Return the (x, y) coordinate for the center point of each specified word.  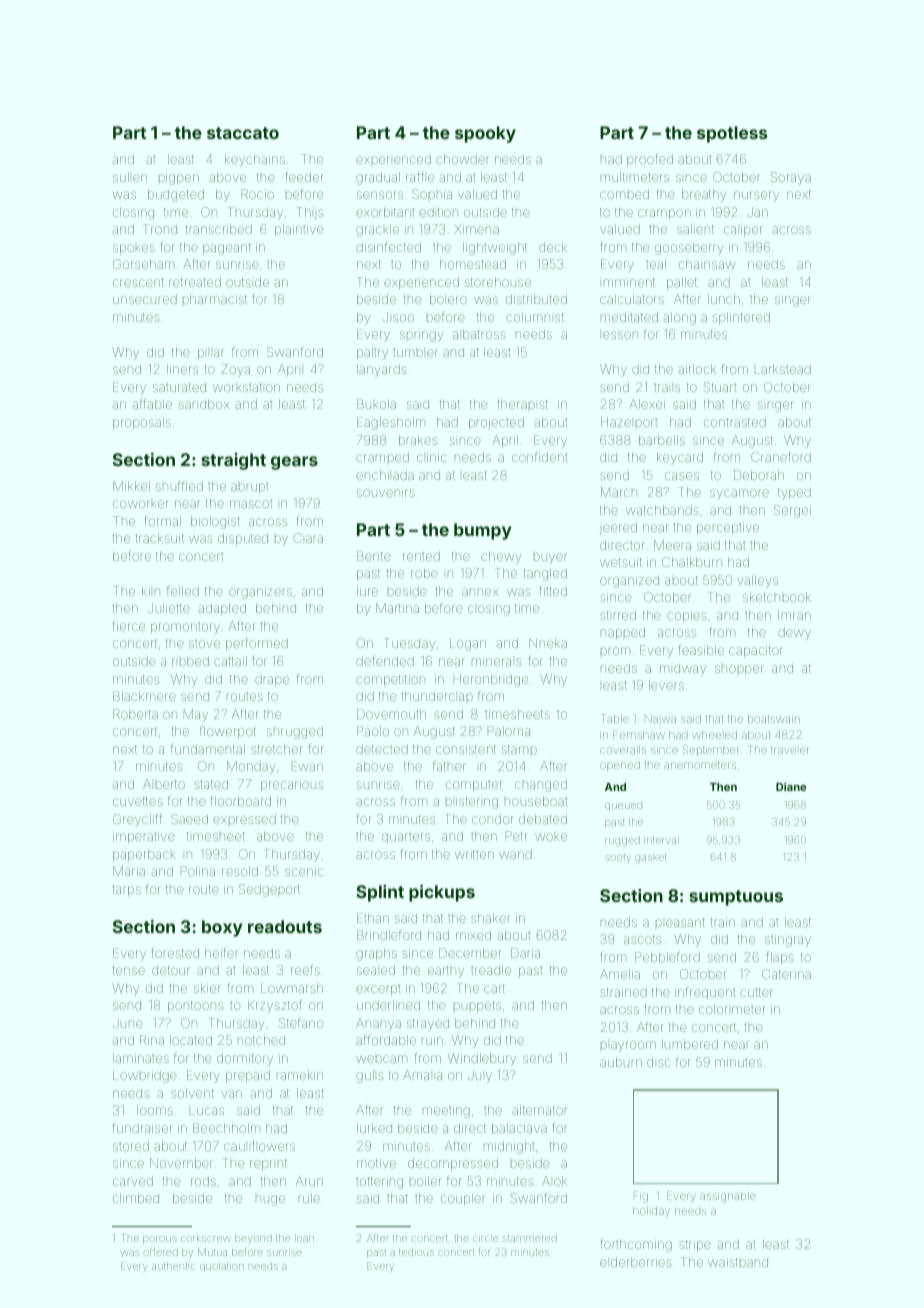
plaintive (299, 230)
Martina (397, 608)
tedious (416, 1252)
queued (623, 807)
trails (667, 388)
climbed (136, 1198)
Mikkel (131, 486)
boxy (222, 928)
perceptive (728, 528)
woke (551, 837)
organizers (260, 592)
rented (421, 556)
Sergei (792, 511)
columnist (535, 317)
